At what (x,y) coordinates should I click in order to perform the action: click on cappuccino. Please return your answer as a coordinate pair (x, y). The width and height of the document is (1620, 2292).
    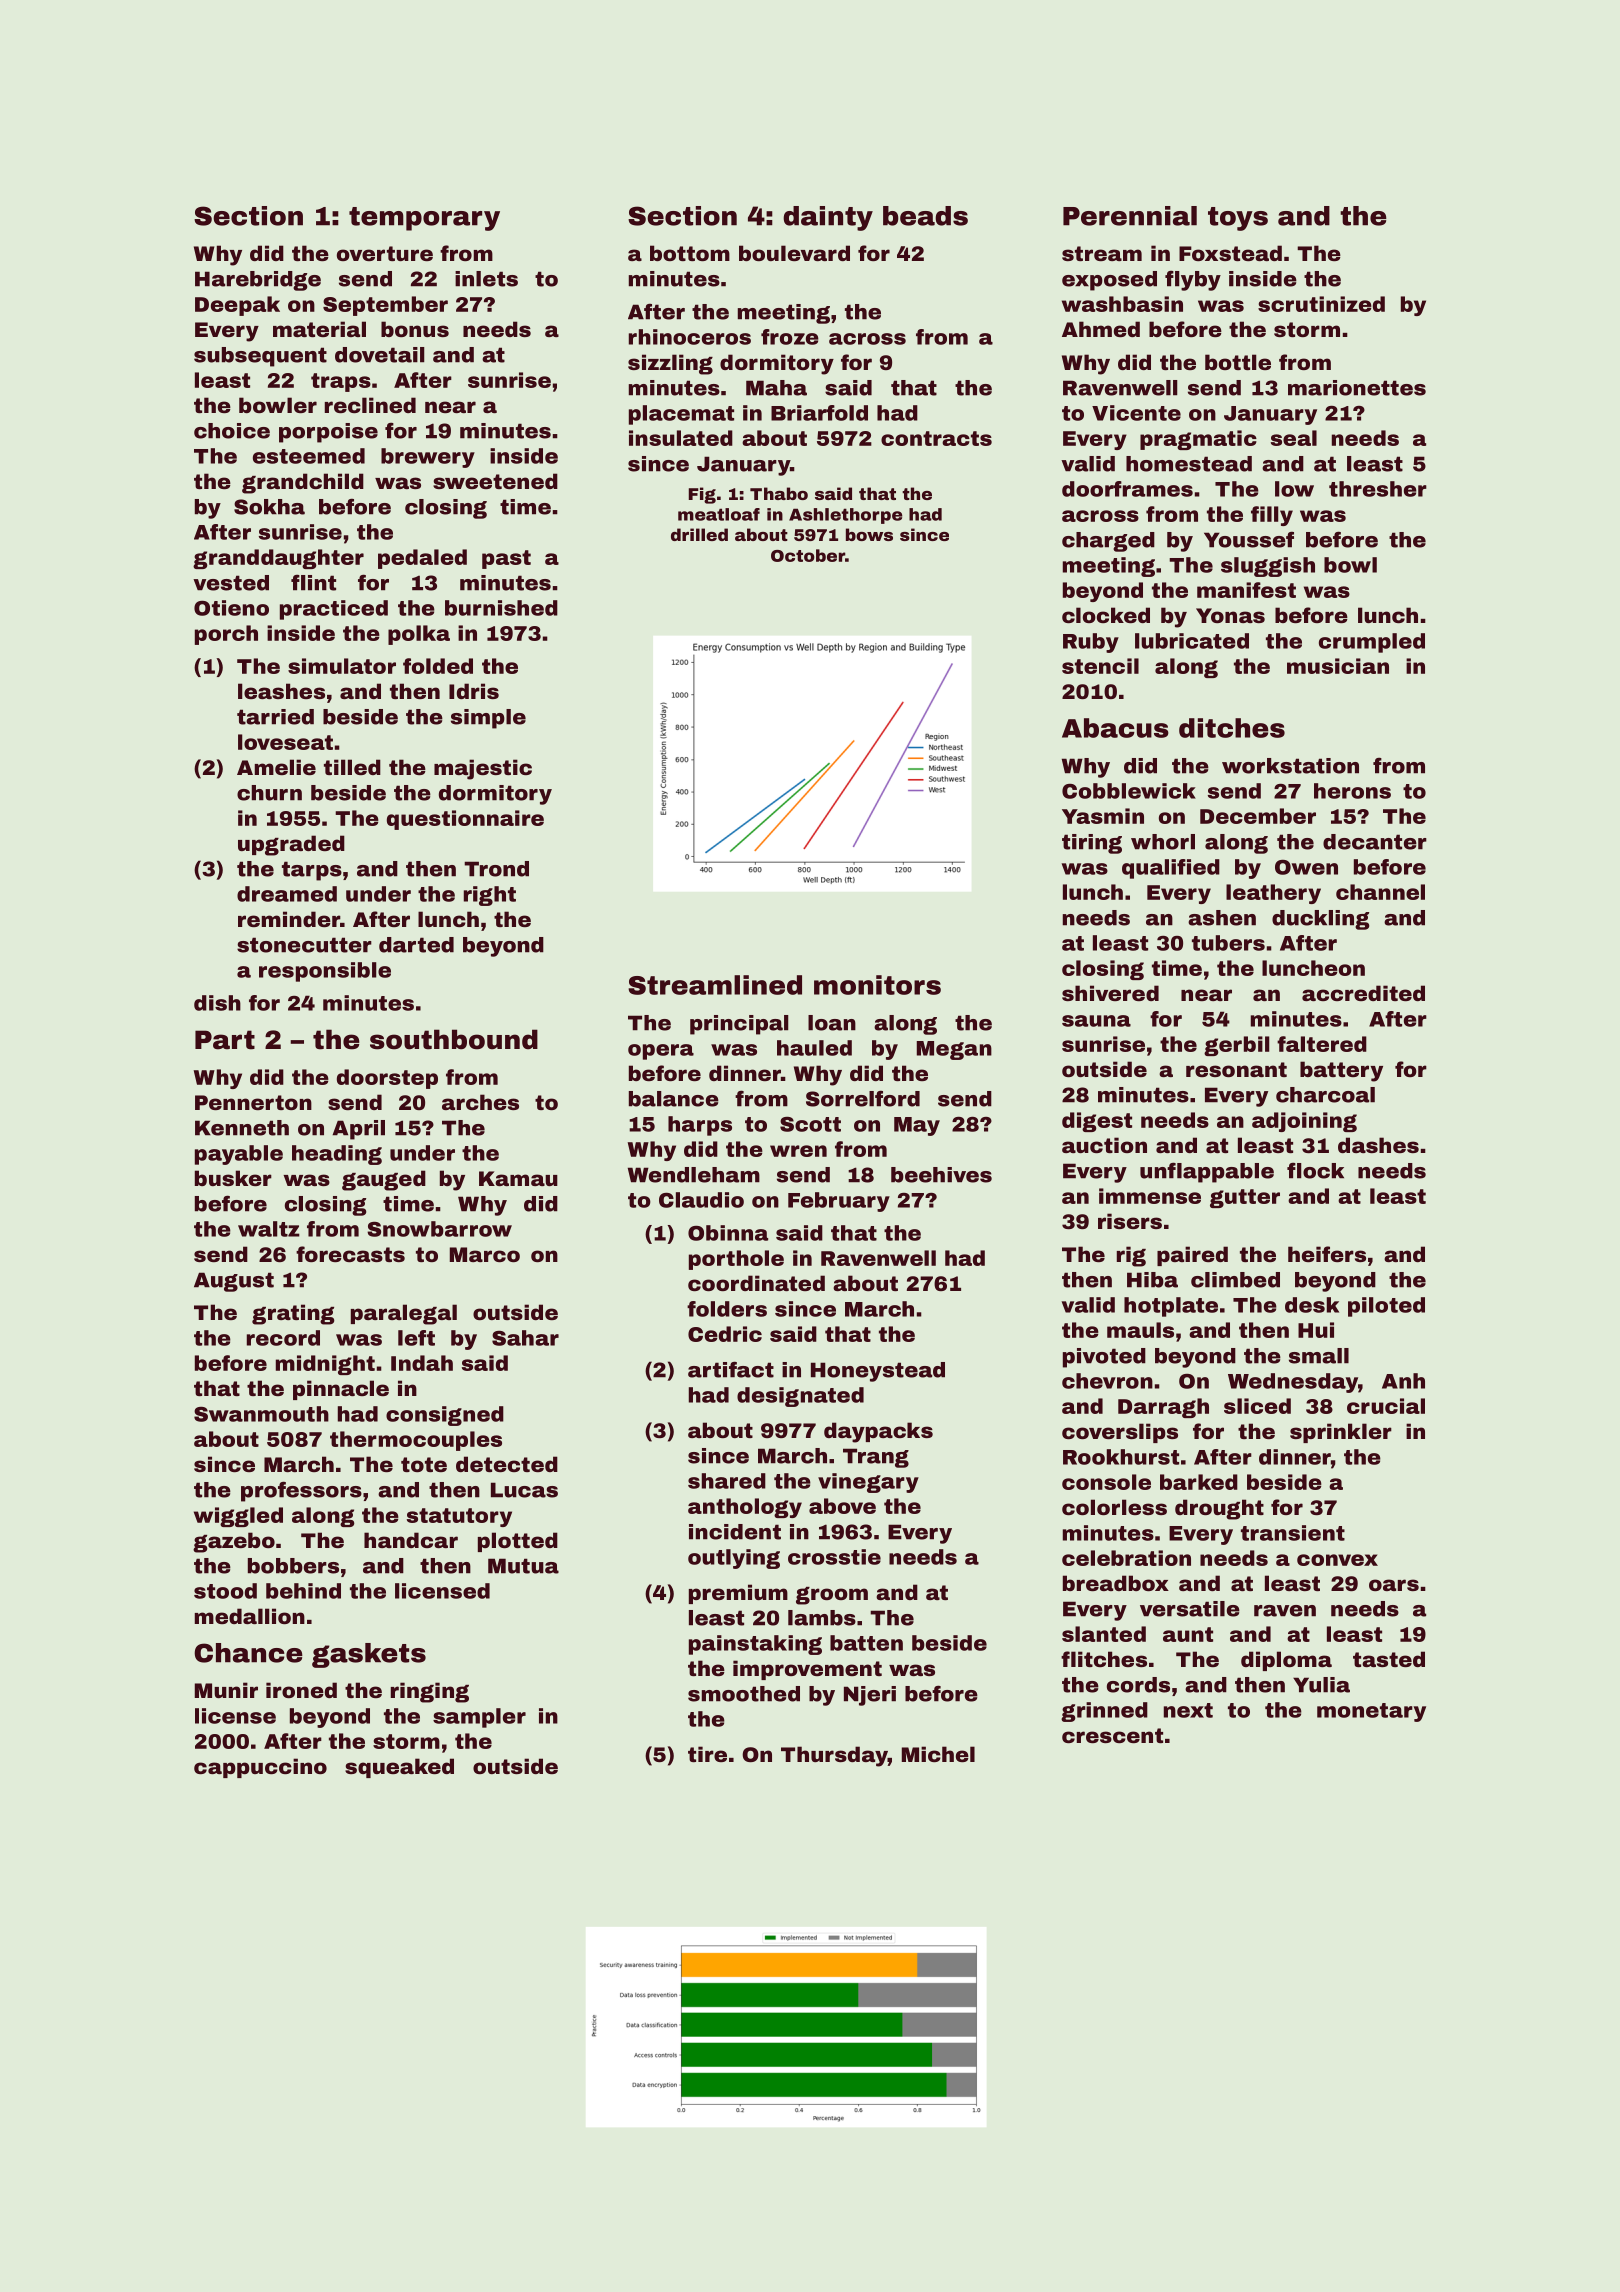
    Looking at the image, I should click on (260, 1768).
